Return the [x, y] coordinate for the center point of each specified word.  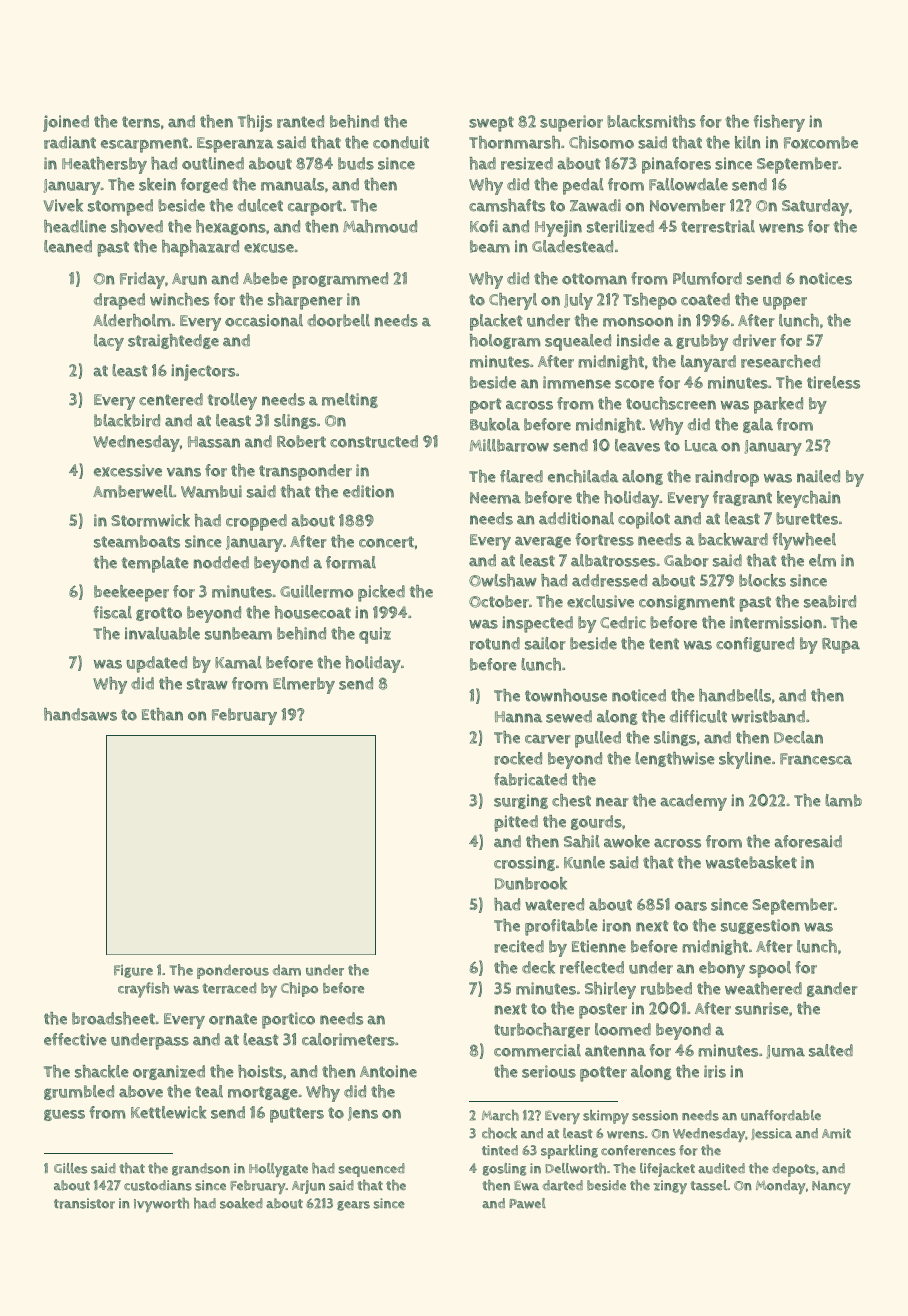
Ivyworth [161, 1205]
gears [353, 1206]
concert [386, 542]
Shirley [610, 990]
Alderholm [132, 320]
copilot [644, 520]
